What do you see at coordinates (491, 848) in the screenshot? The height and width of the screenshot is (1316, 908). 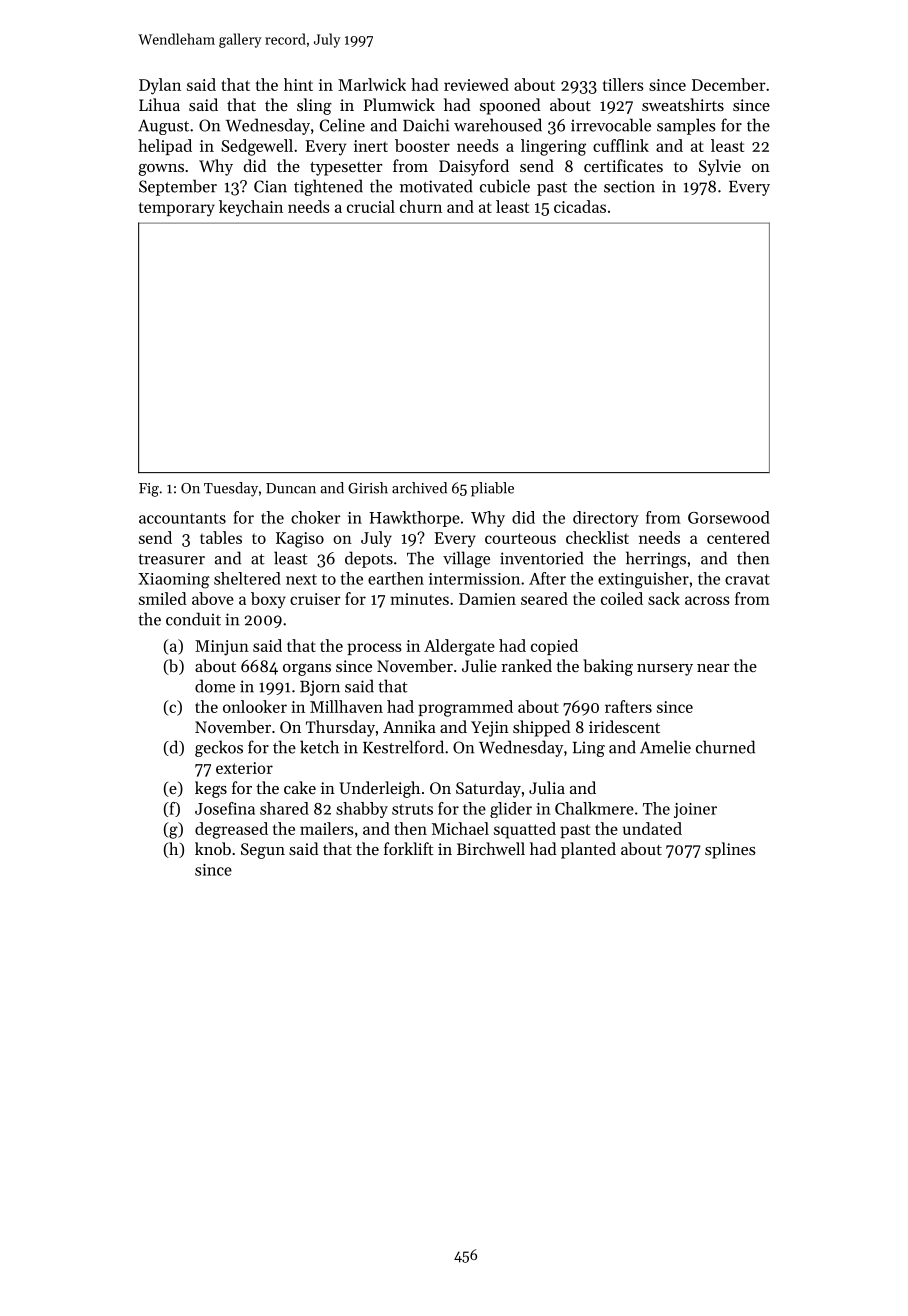 I see `Birchwell` at bounding box center [491, 848].
